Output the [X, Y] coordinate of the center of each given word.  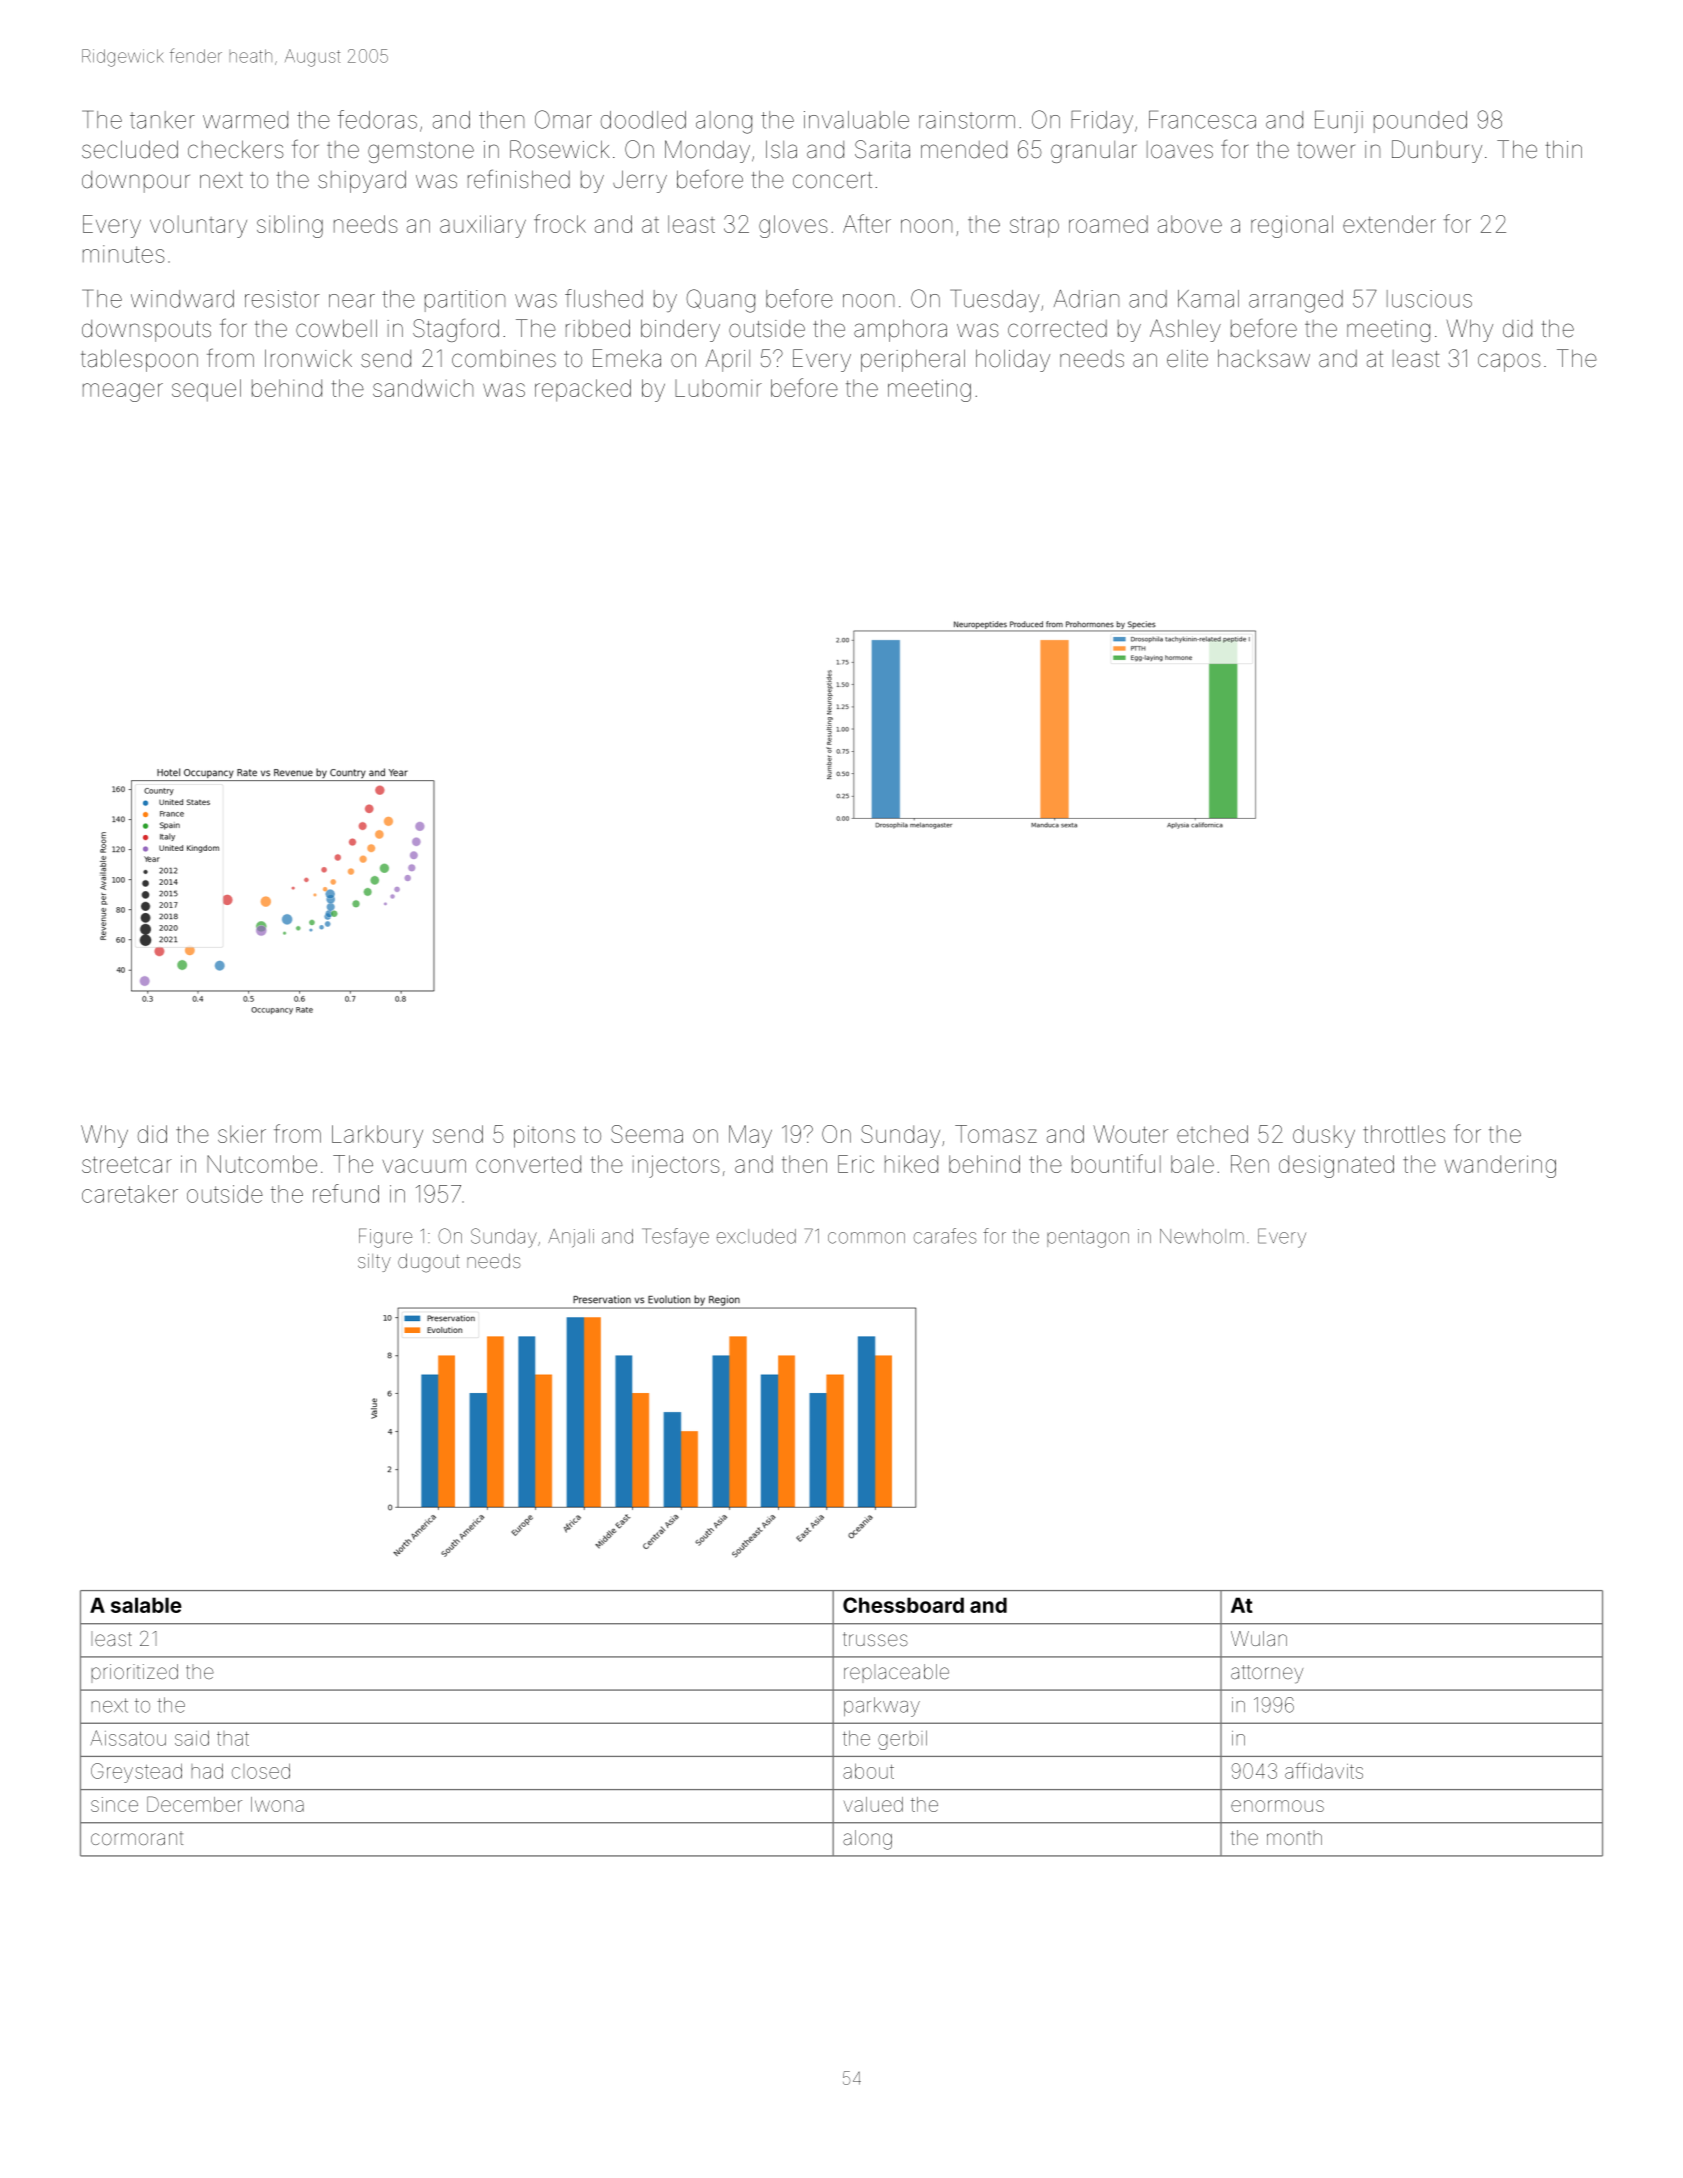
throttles [1404, 1134]
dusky [1324, 1136]
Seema [647, 1134]
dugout [429, 1263]
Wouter [1130, 1134]
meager [123, 392]
